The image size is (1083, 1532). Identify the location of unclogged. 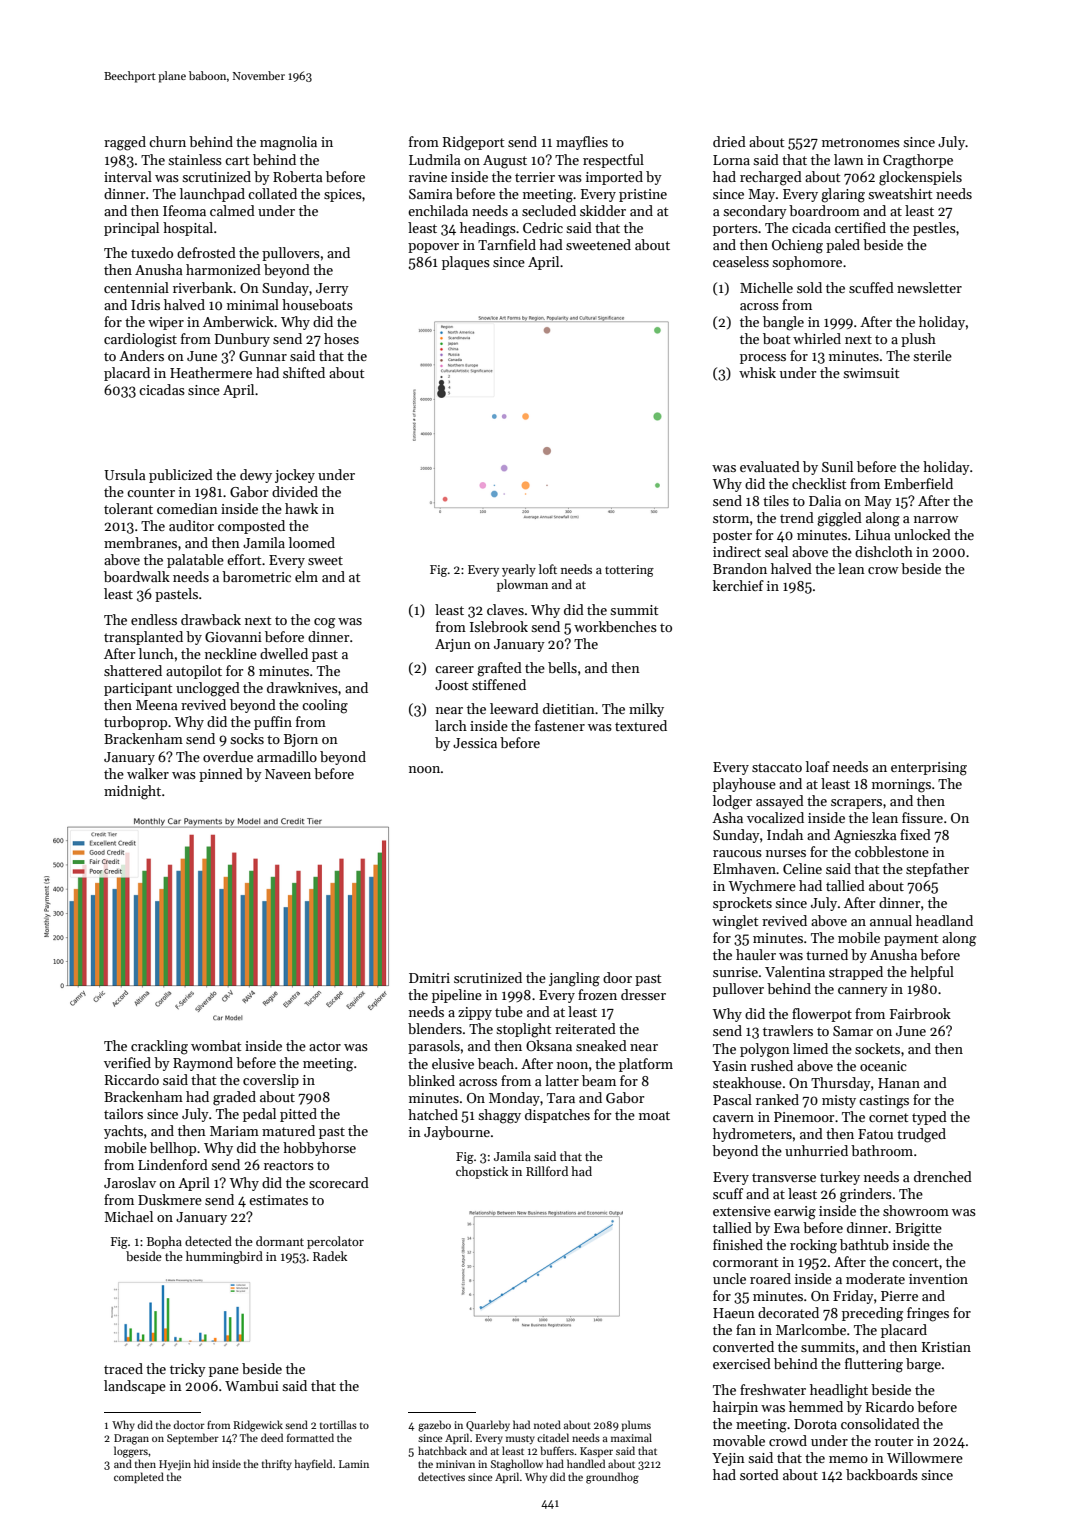
(208, 689).
